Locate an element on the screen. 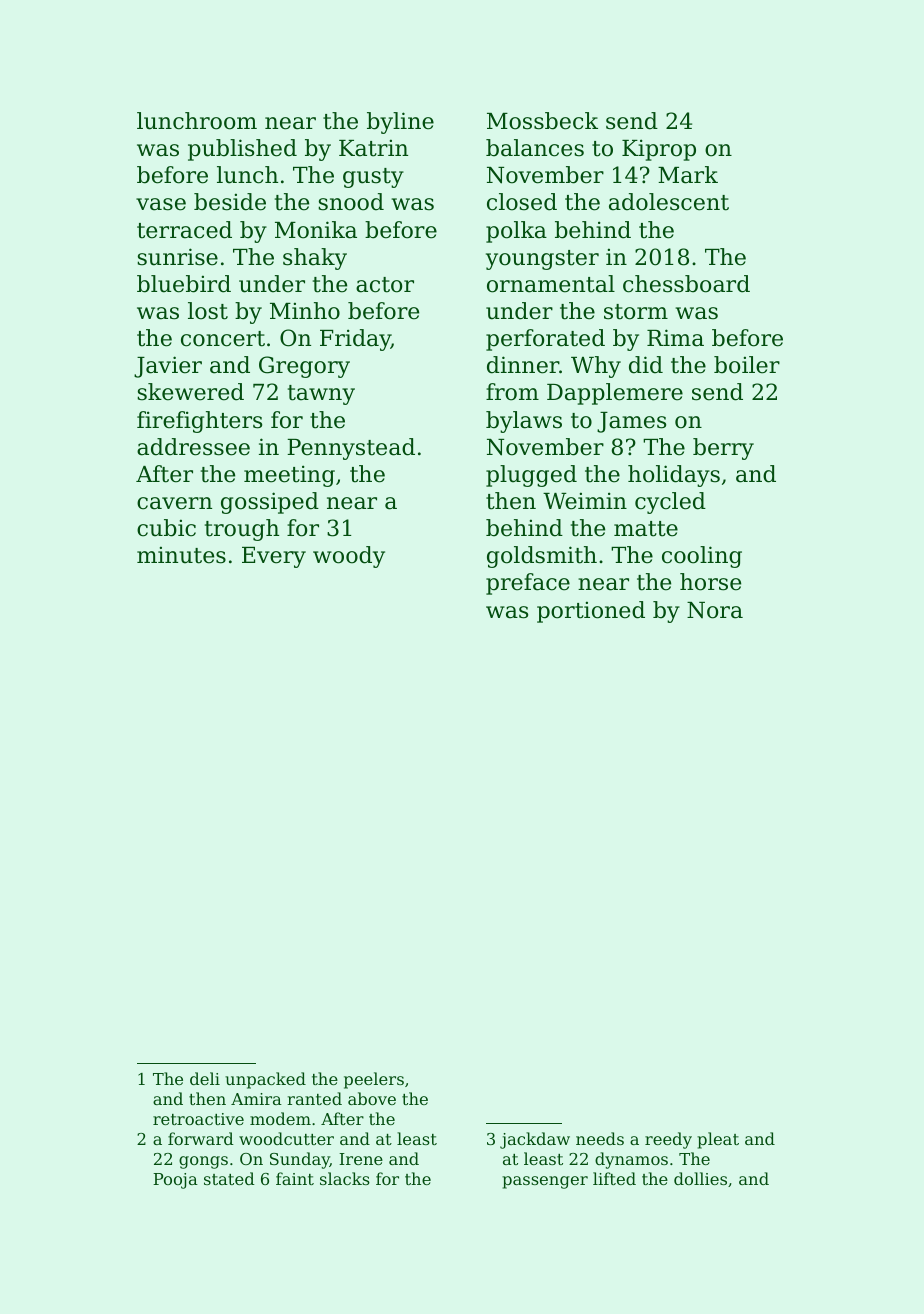 The height and width of the screenshot is (1314, 924). berry is located at coordinates (723, 449).
